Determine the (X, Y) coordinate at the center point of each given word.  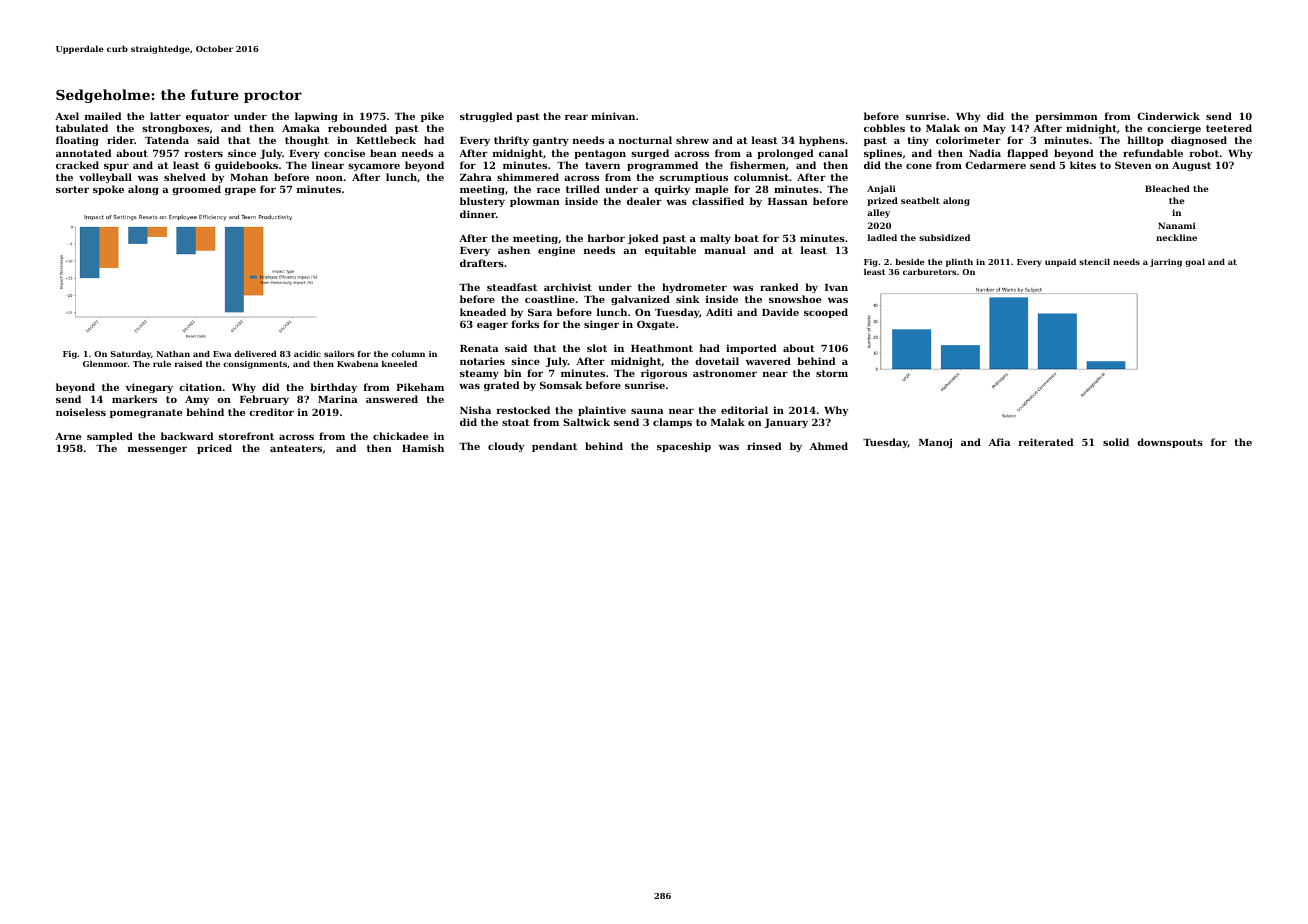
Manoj (935, 443)
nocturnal (645, 140)
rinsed (764, 446)
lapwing (316, 117)
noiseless (81, 412)
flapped (1027, 154)
